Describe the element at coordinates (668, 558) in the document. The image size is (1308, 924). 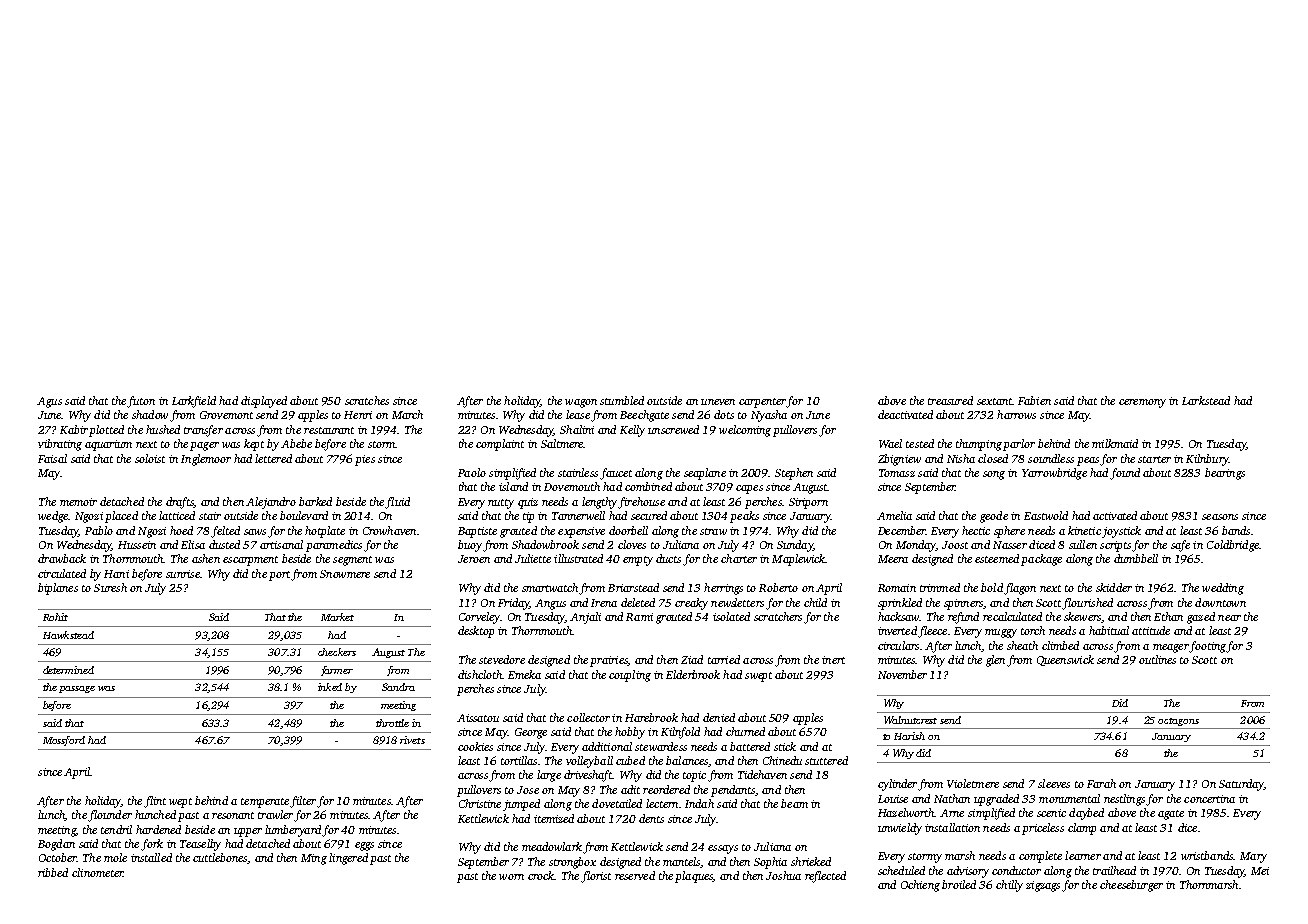
I see `ducts` at that location.
